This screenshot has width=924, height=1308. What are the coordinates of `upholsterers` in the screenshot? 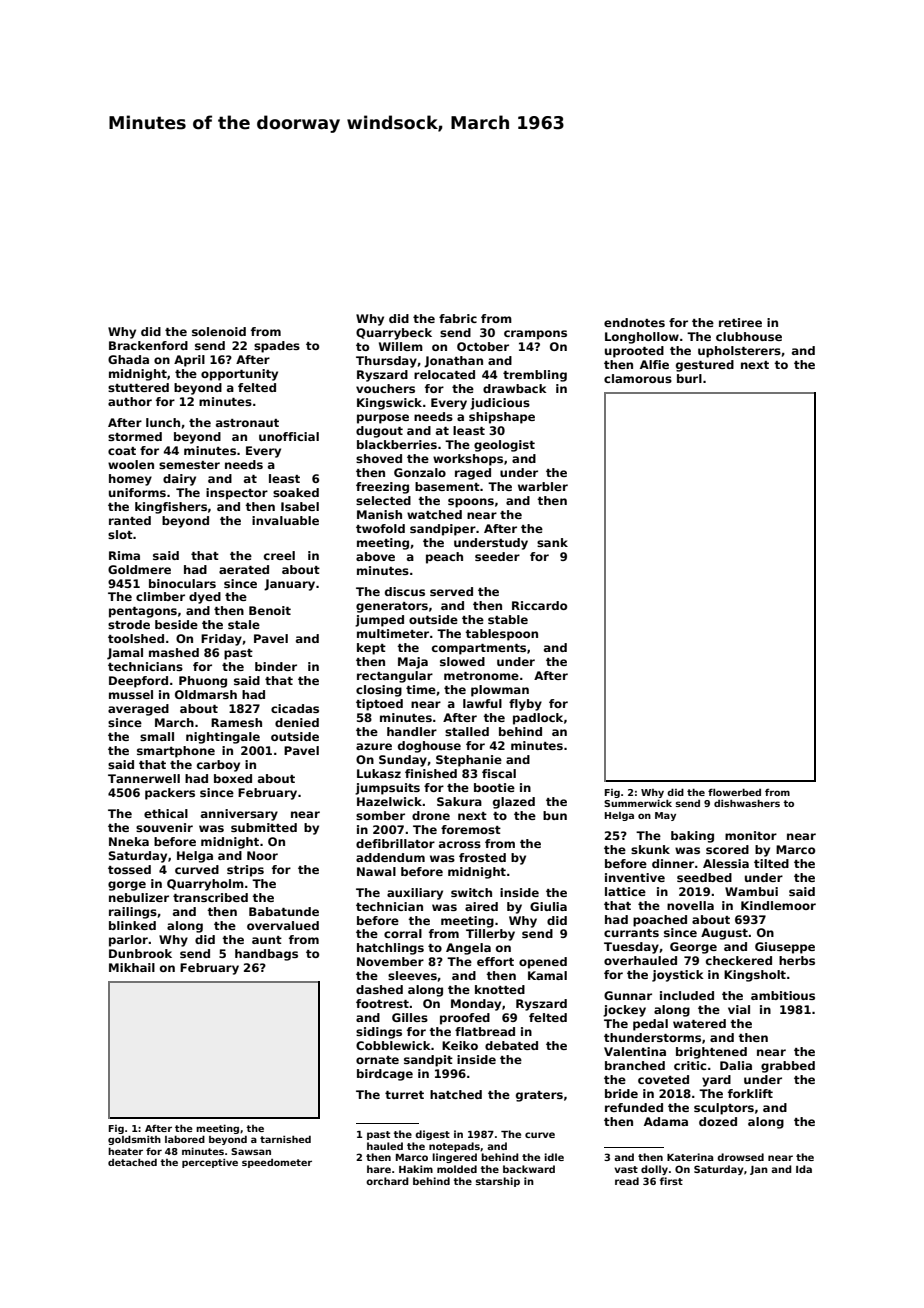 It's located at (739, 352).
